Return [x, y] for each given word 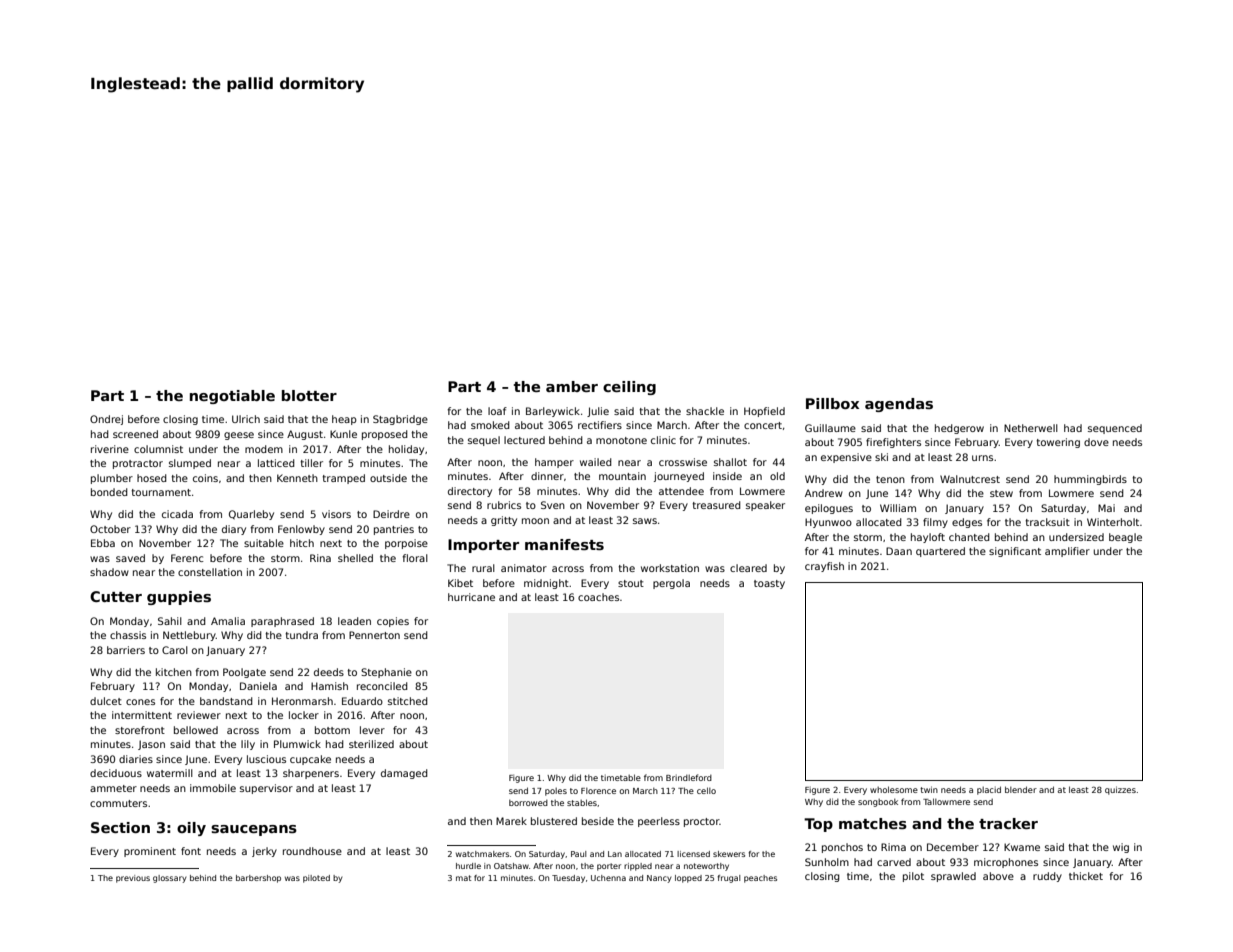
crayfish [824, 567]
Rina [320, 558]
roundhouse [312, 851]
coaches [598, 597]
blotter [309, 395]
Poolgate [244, 673]
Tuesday [568, 879]
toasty [769, 584]
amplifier [1067, 552]
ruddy [1047, 877]
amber [572, 386]
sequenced [1115, 429]
